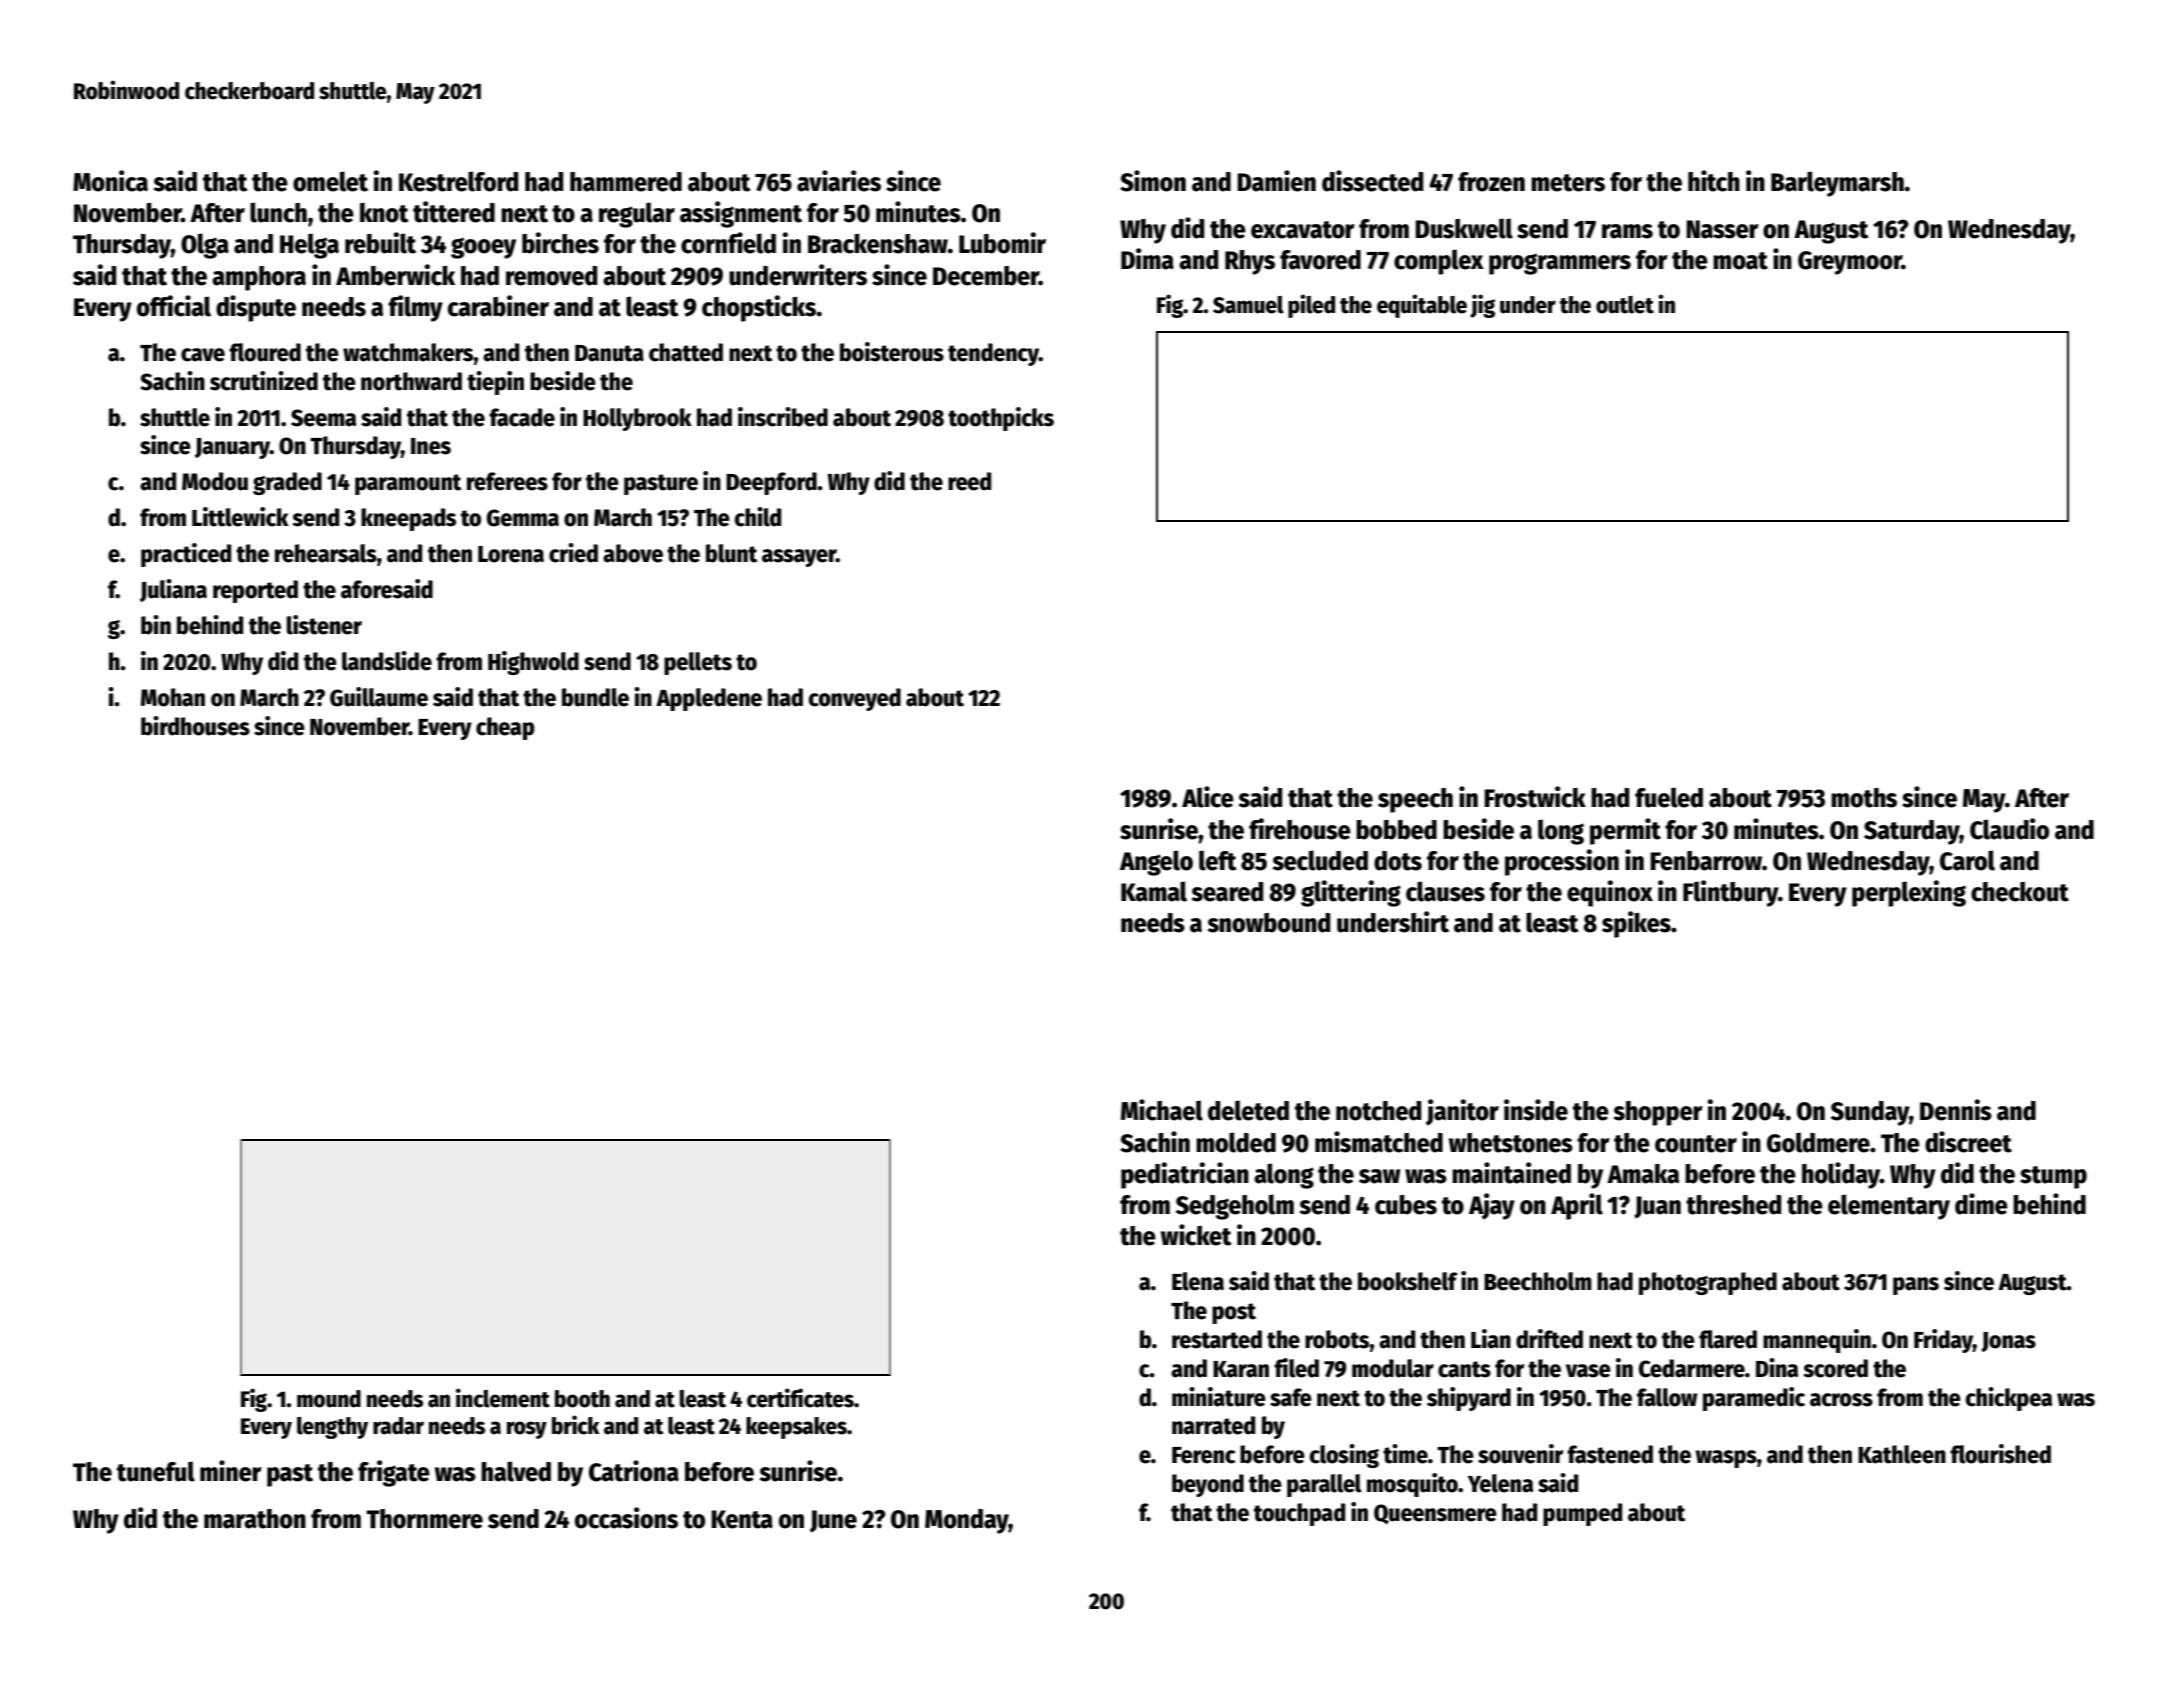  Describe the element at coordinates (394, 1473) in the image. I see `frigate` at that location.
